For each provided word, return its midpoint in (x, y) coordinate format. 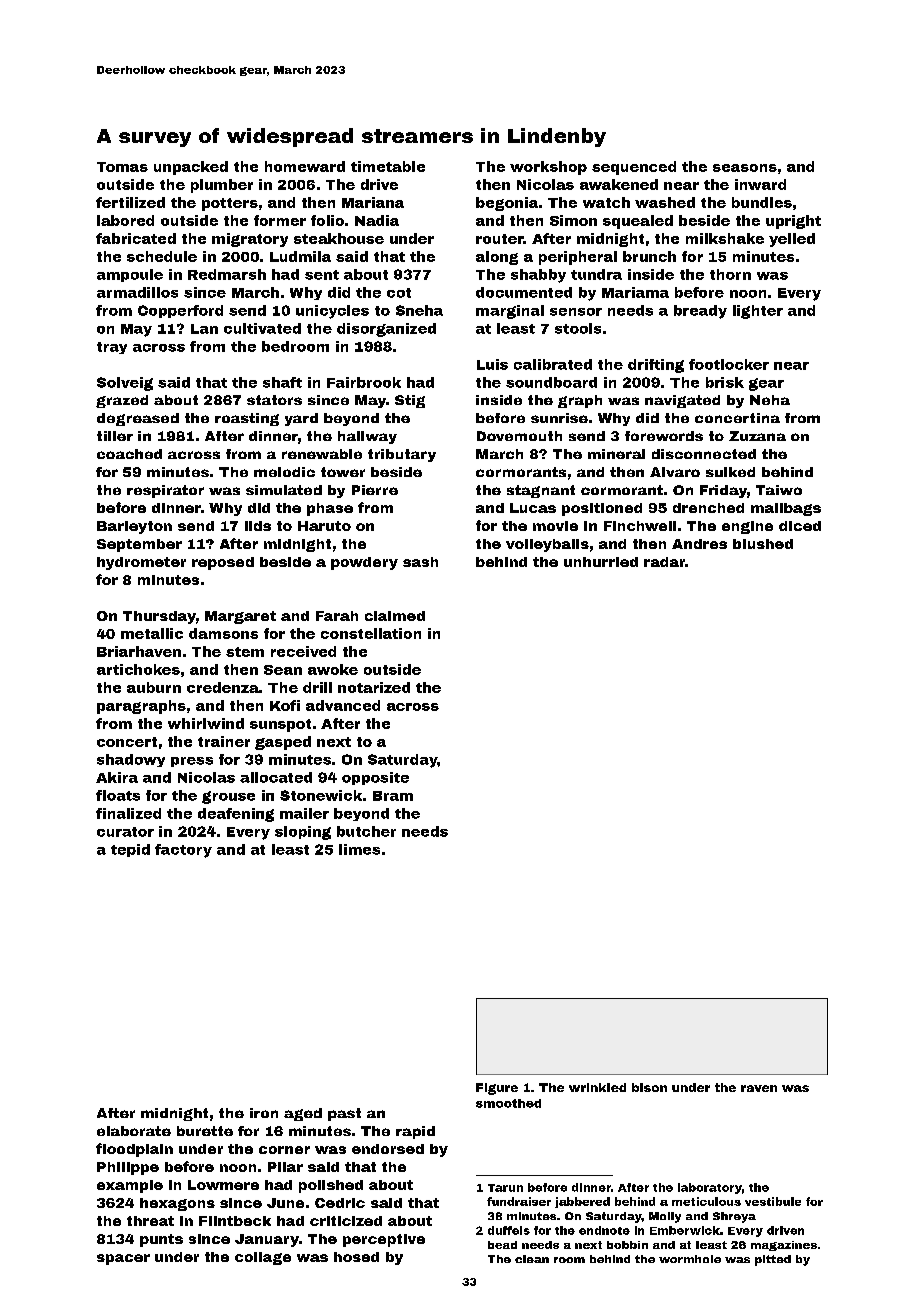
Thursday (159, 617)
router (500, 239)
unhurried (601, 562)
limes (359, 849)
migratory (250, 240)
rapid (415, 1132)
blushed (763, 544)
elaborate (134, 1131)
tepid (130, 850)
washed (665, 202)
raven (759, 1088)
